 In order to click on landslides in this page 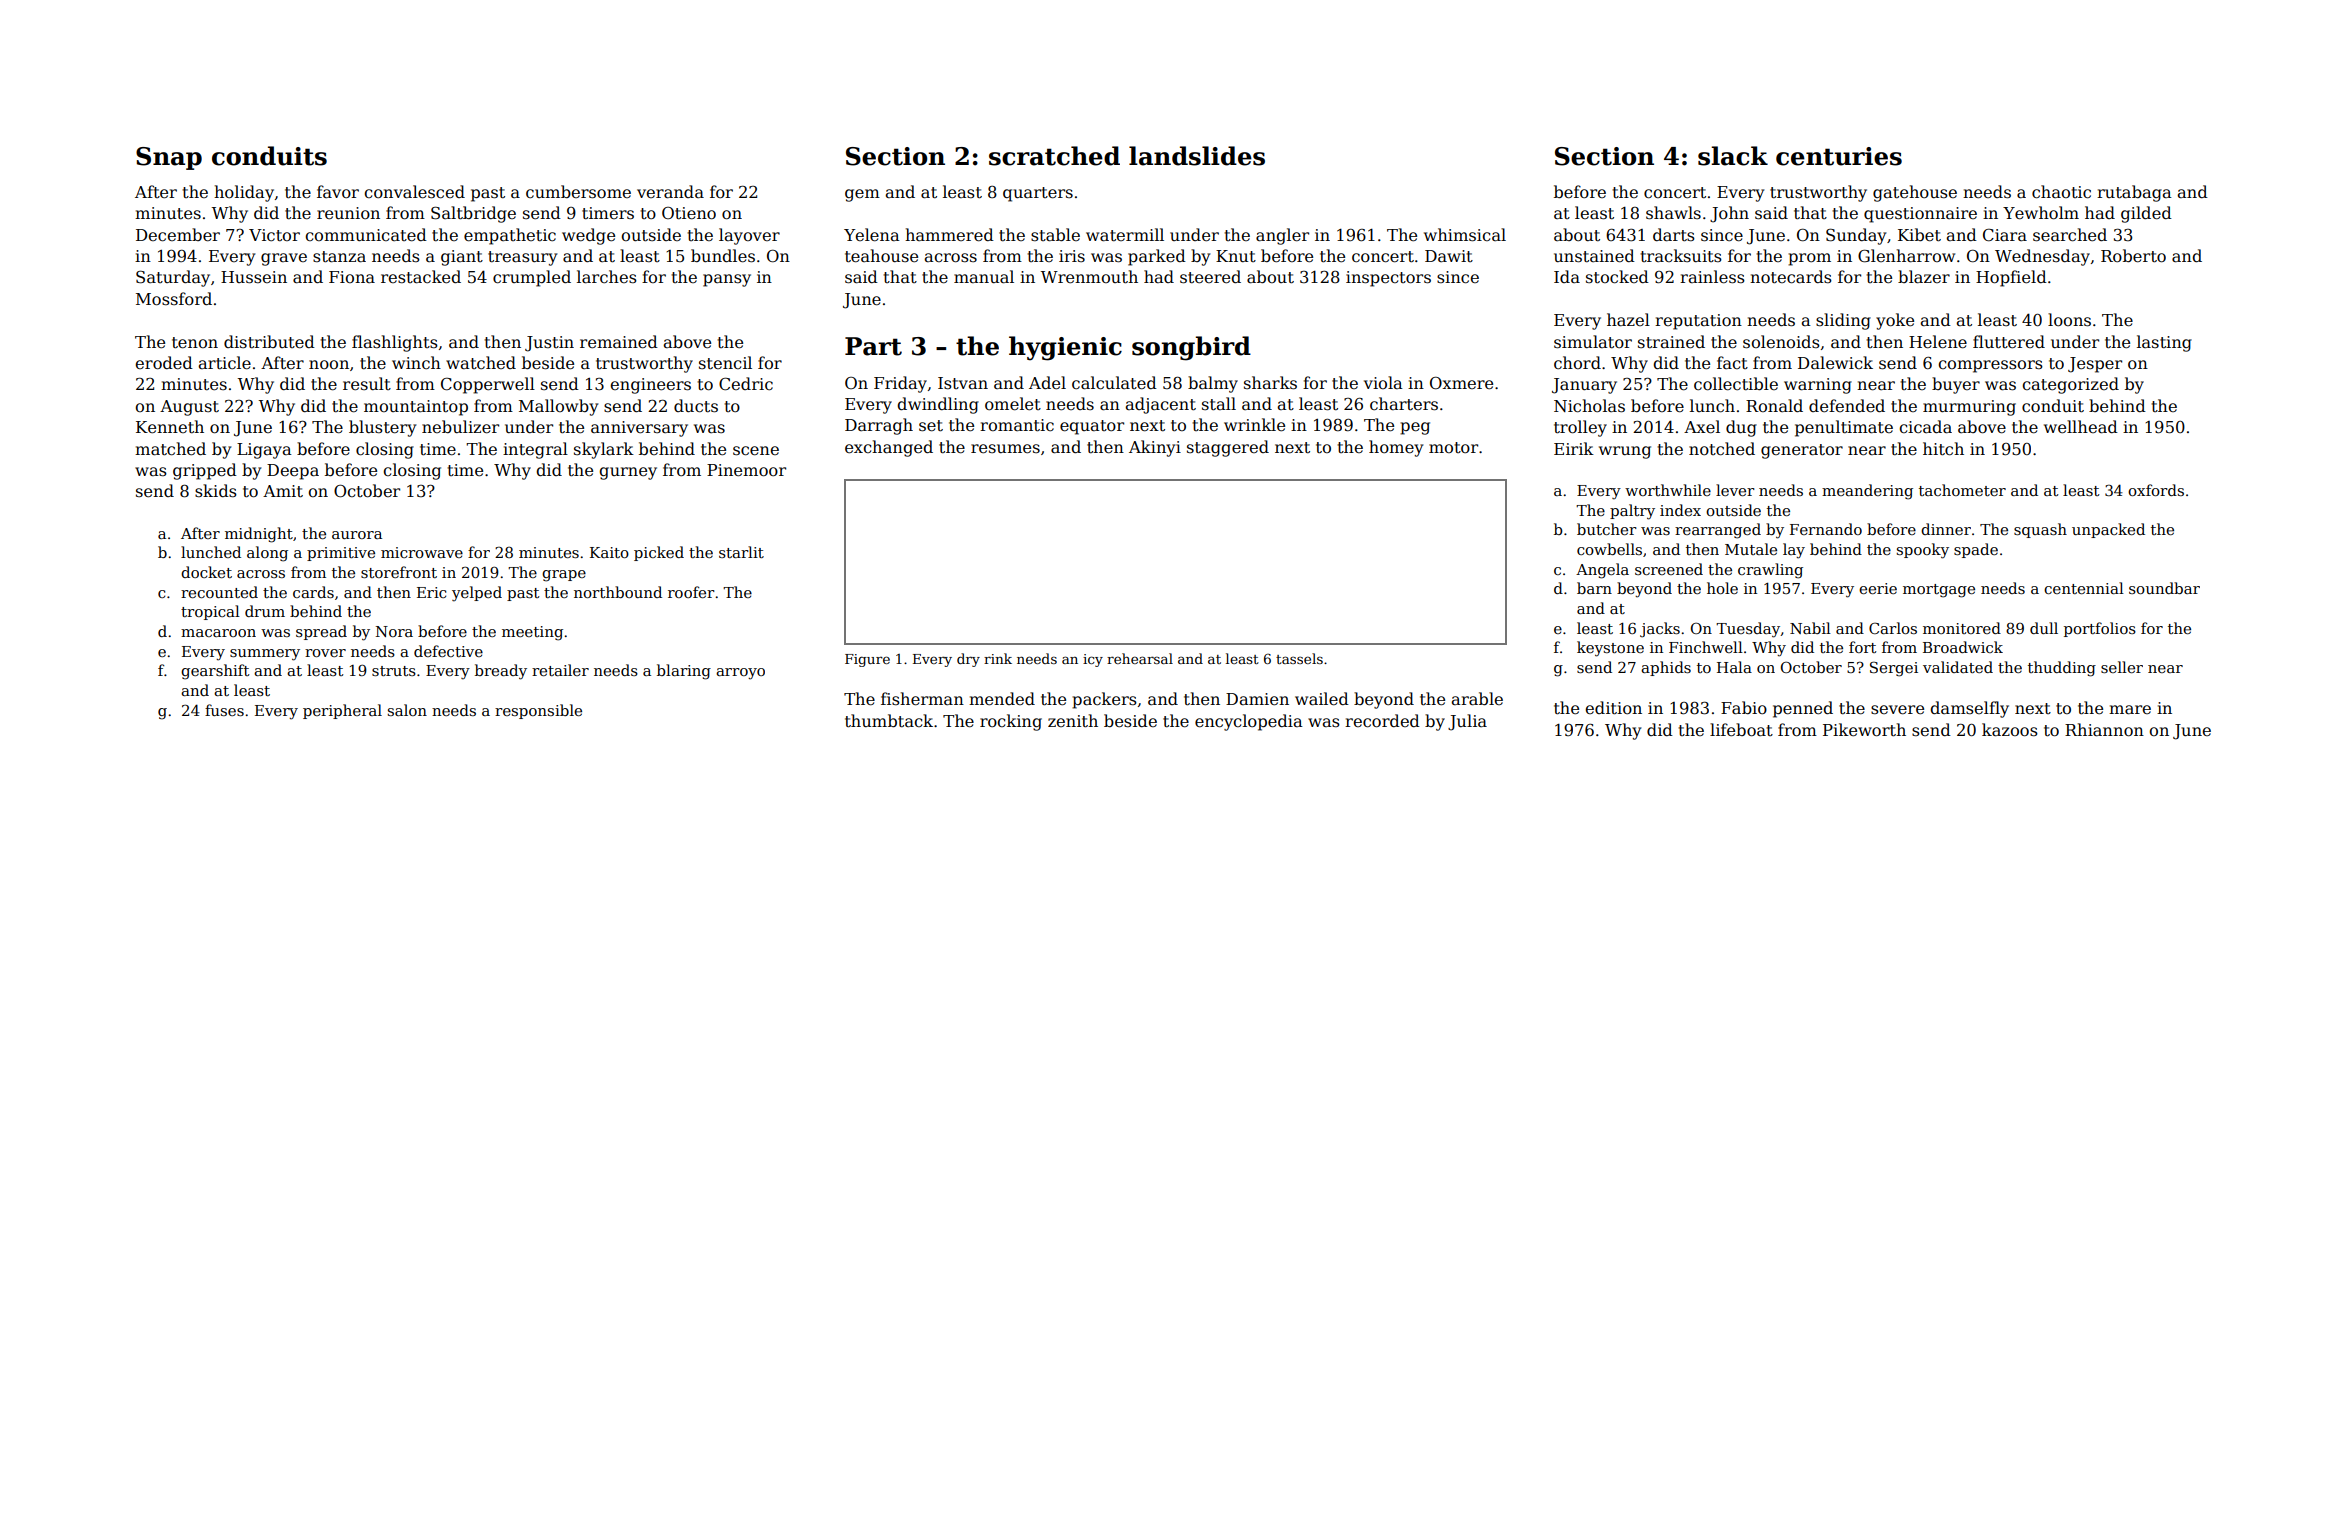, I will do `click(1197, 156)`.
